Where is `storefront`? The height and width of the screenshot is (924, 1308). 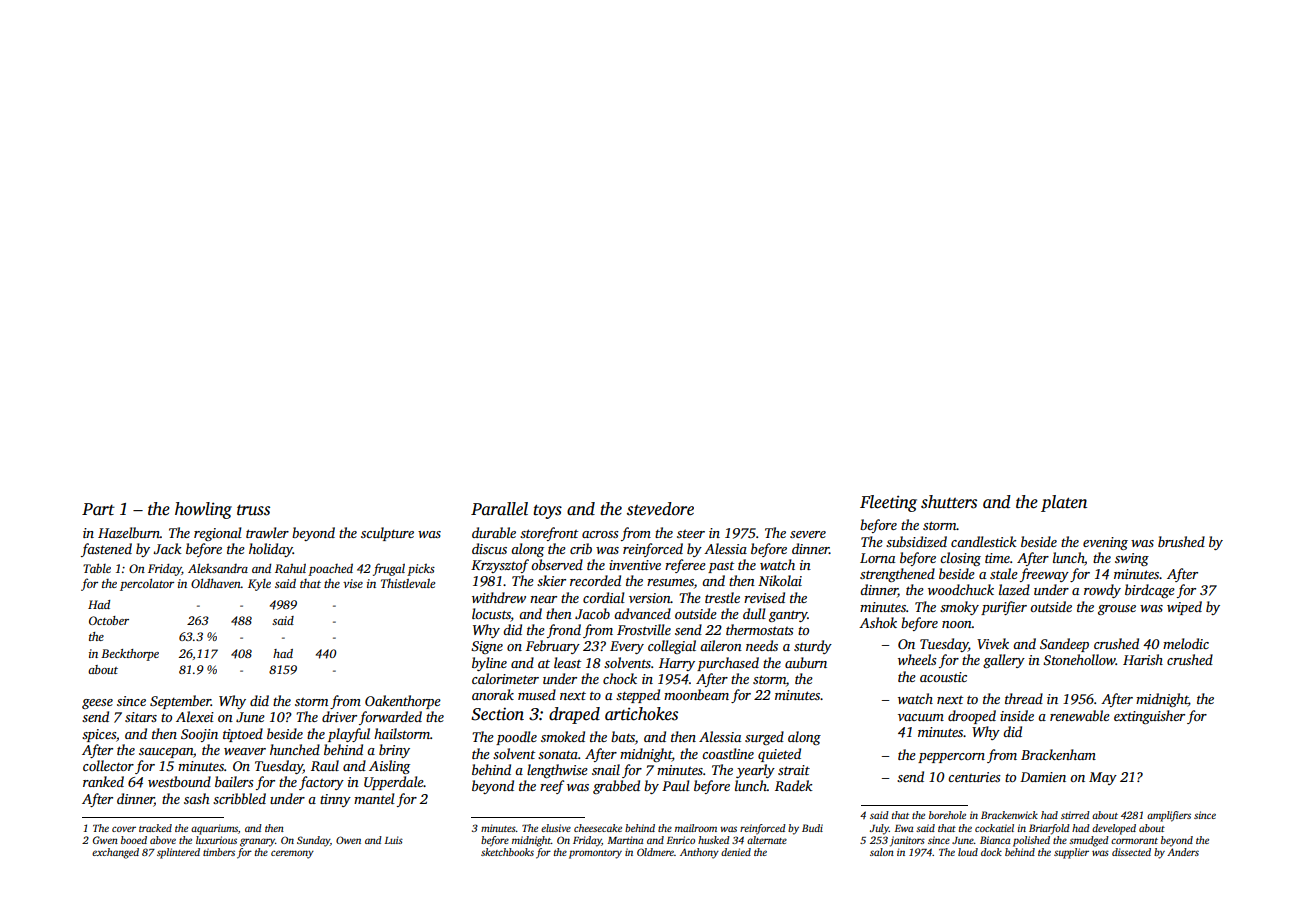
storefront is located at coordinates (549, 534).
